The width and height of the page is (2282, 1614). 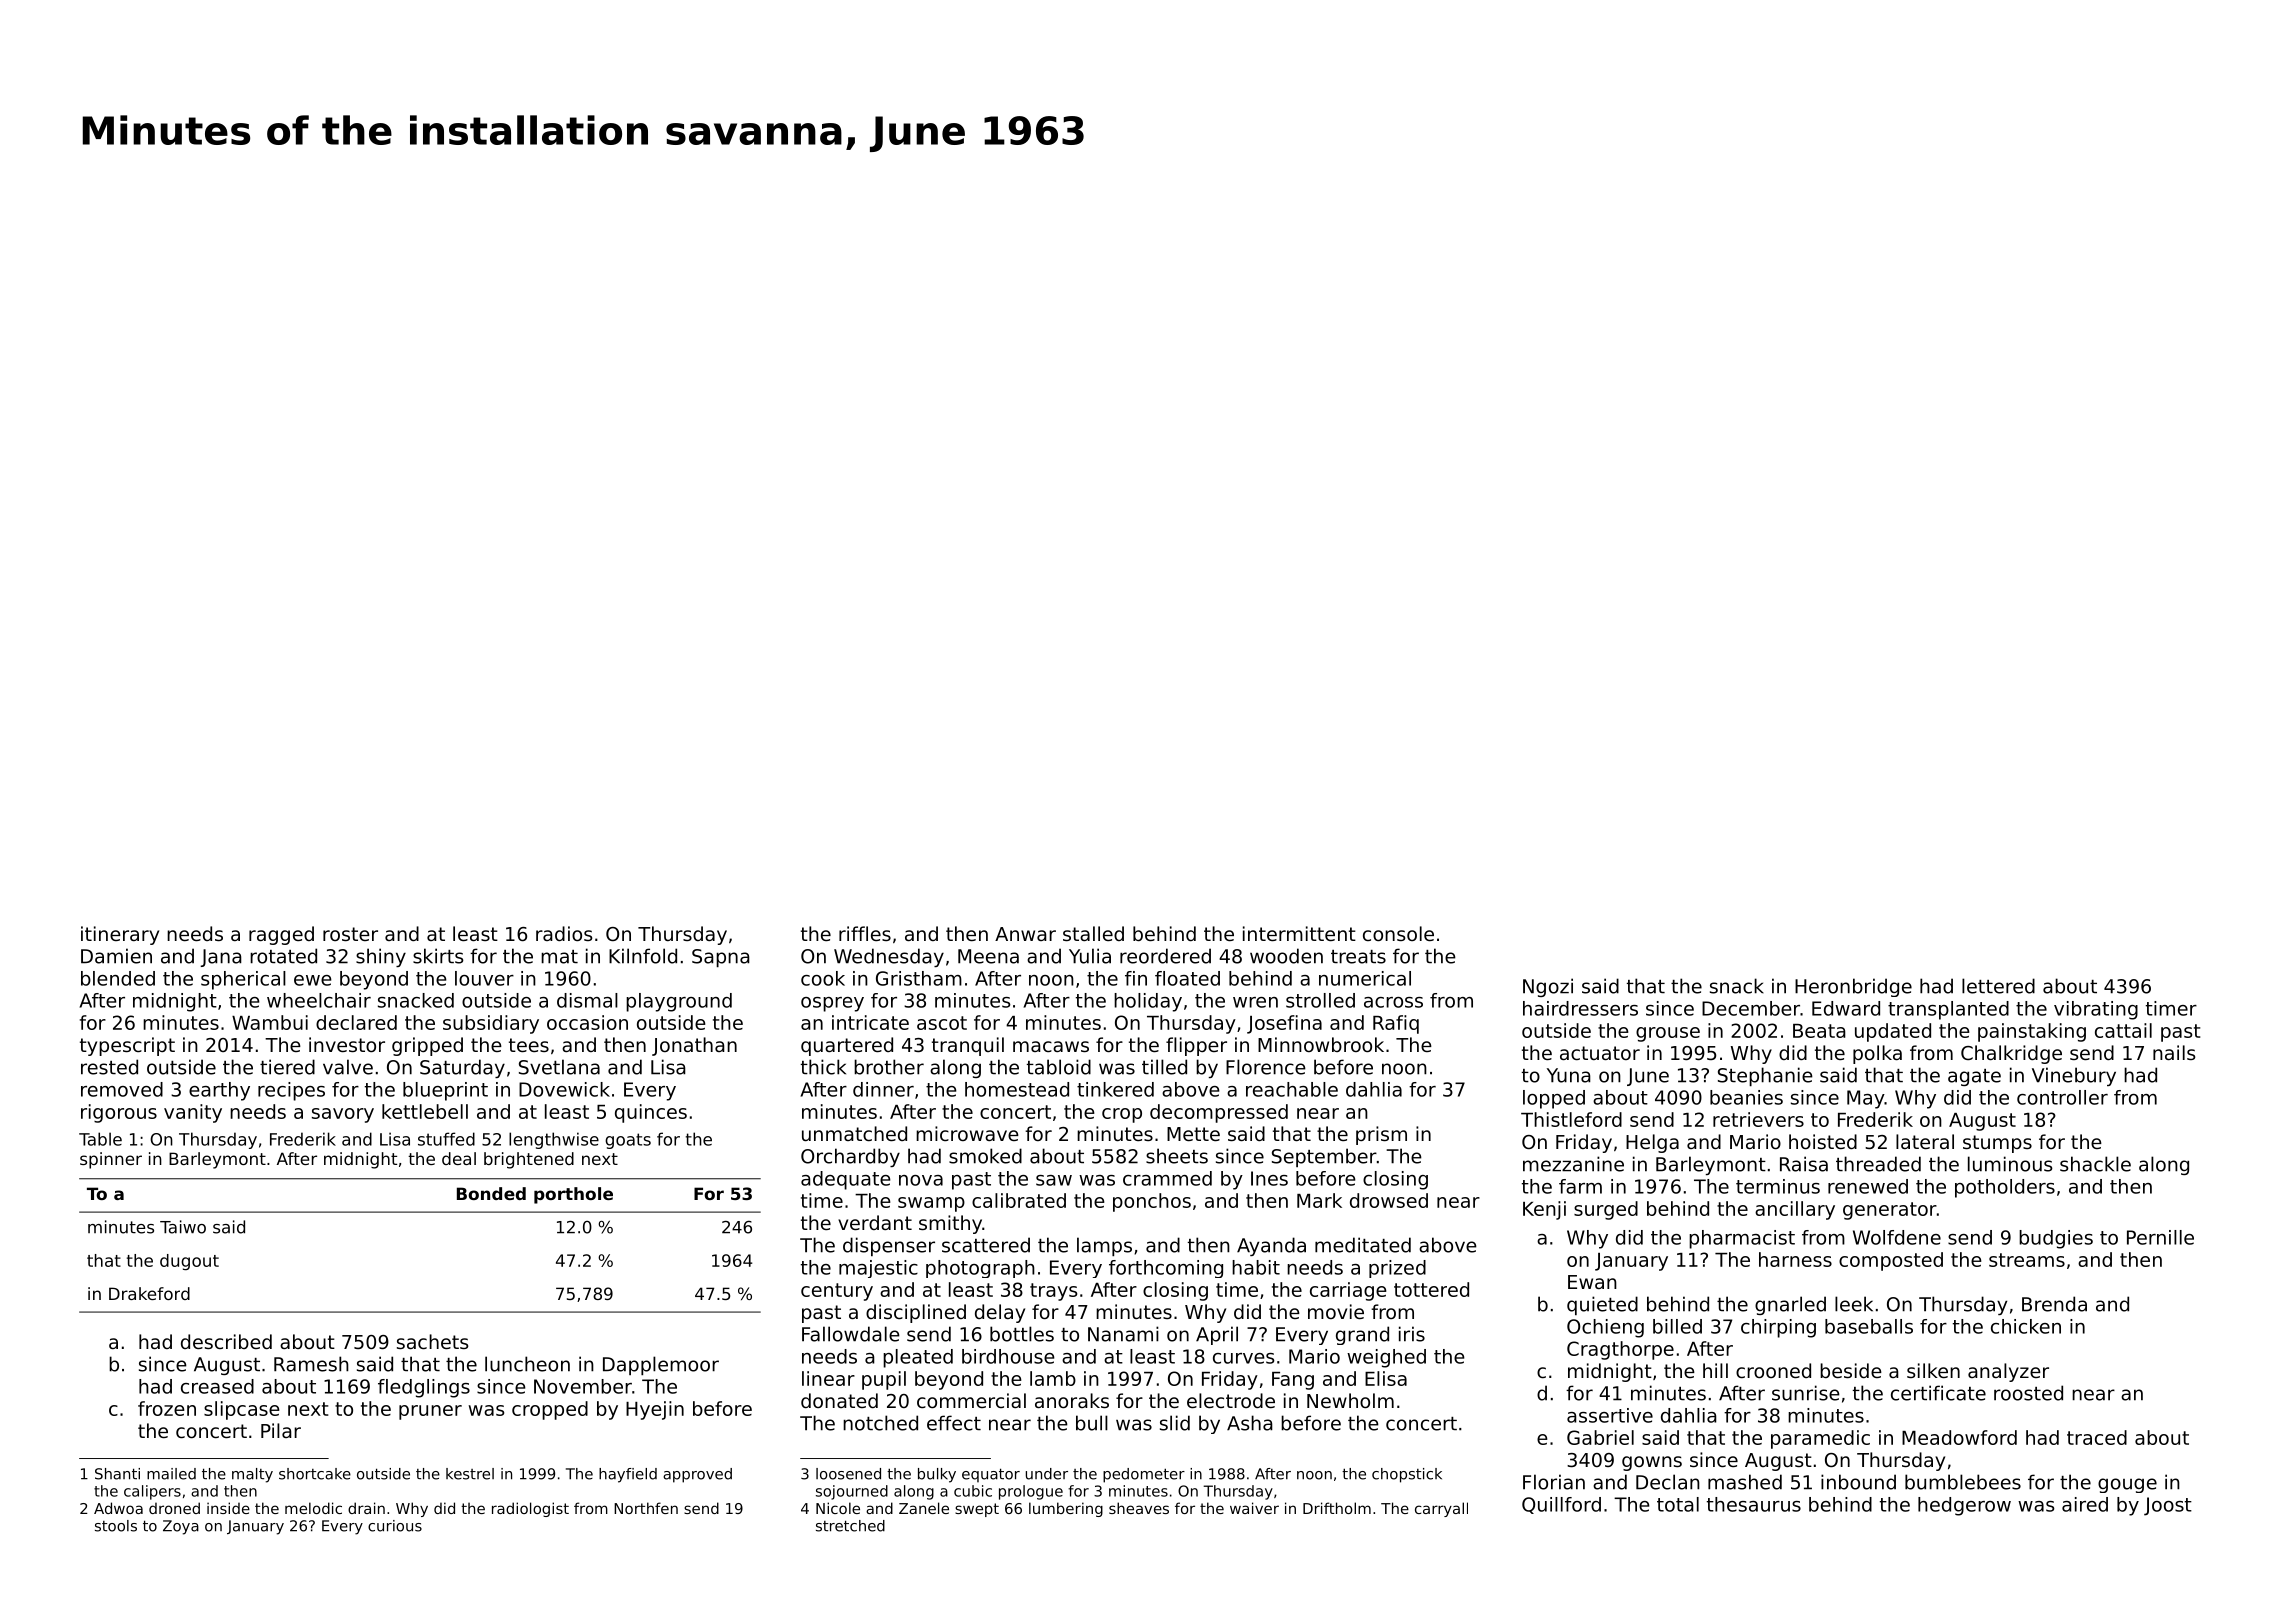 I want to click on Zoya, so click(x=181, y=1527).
